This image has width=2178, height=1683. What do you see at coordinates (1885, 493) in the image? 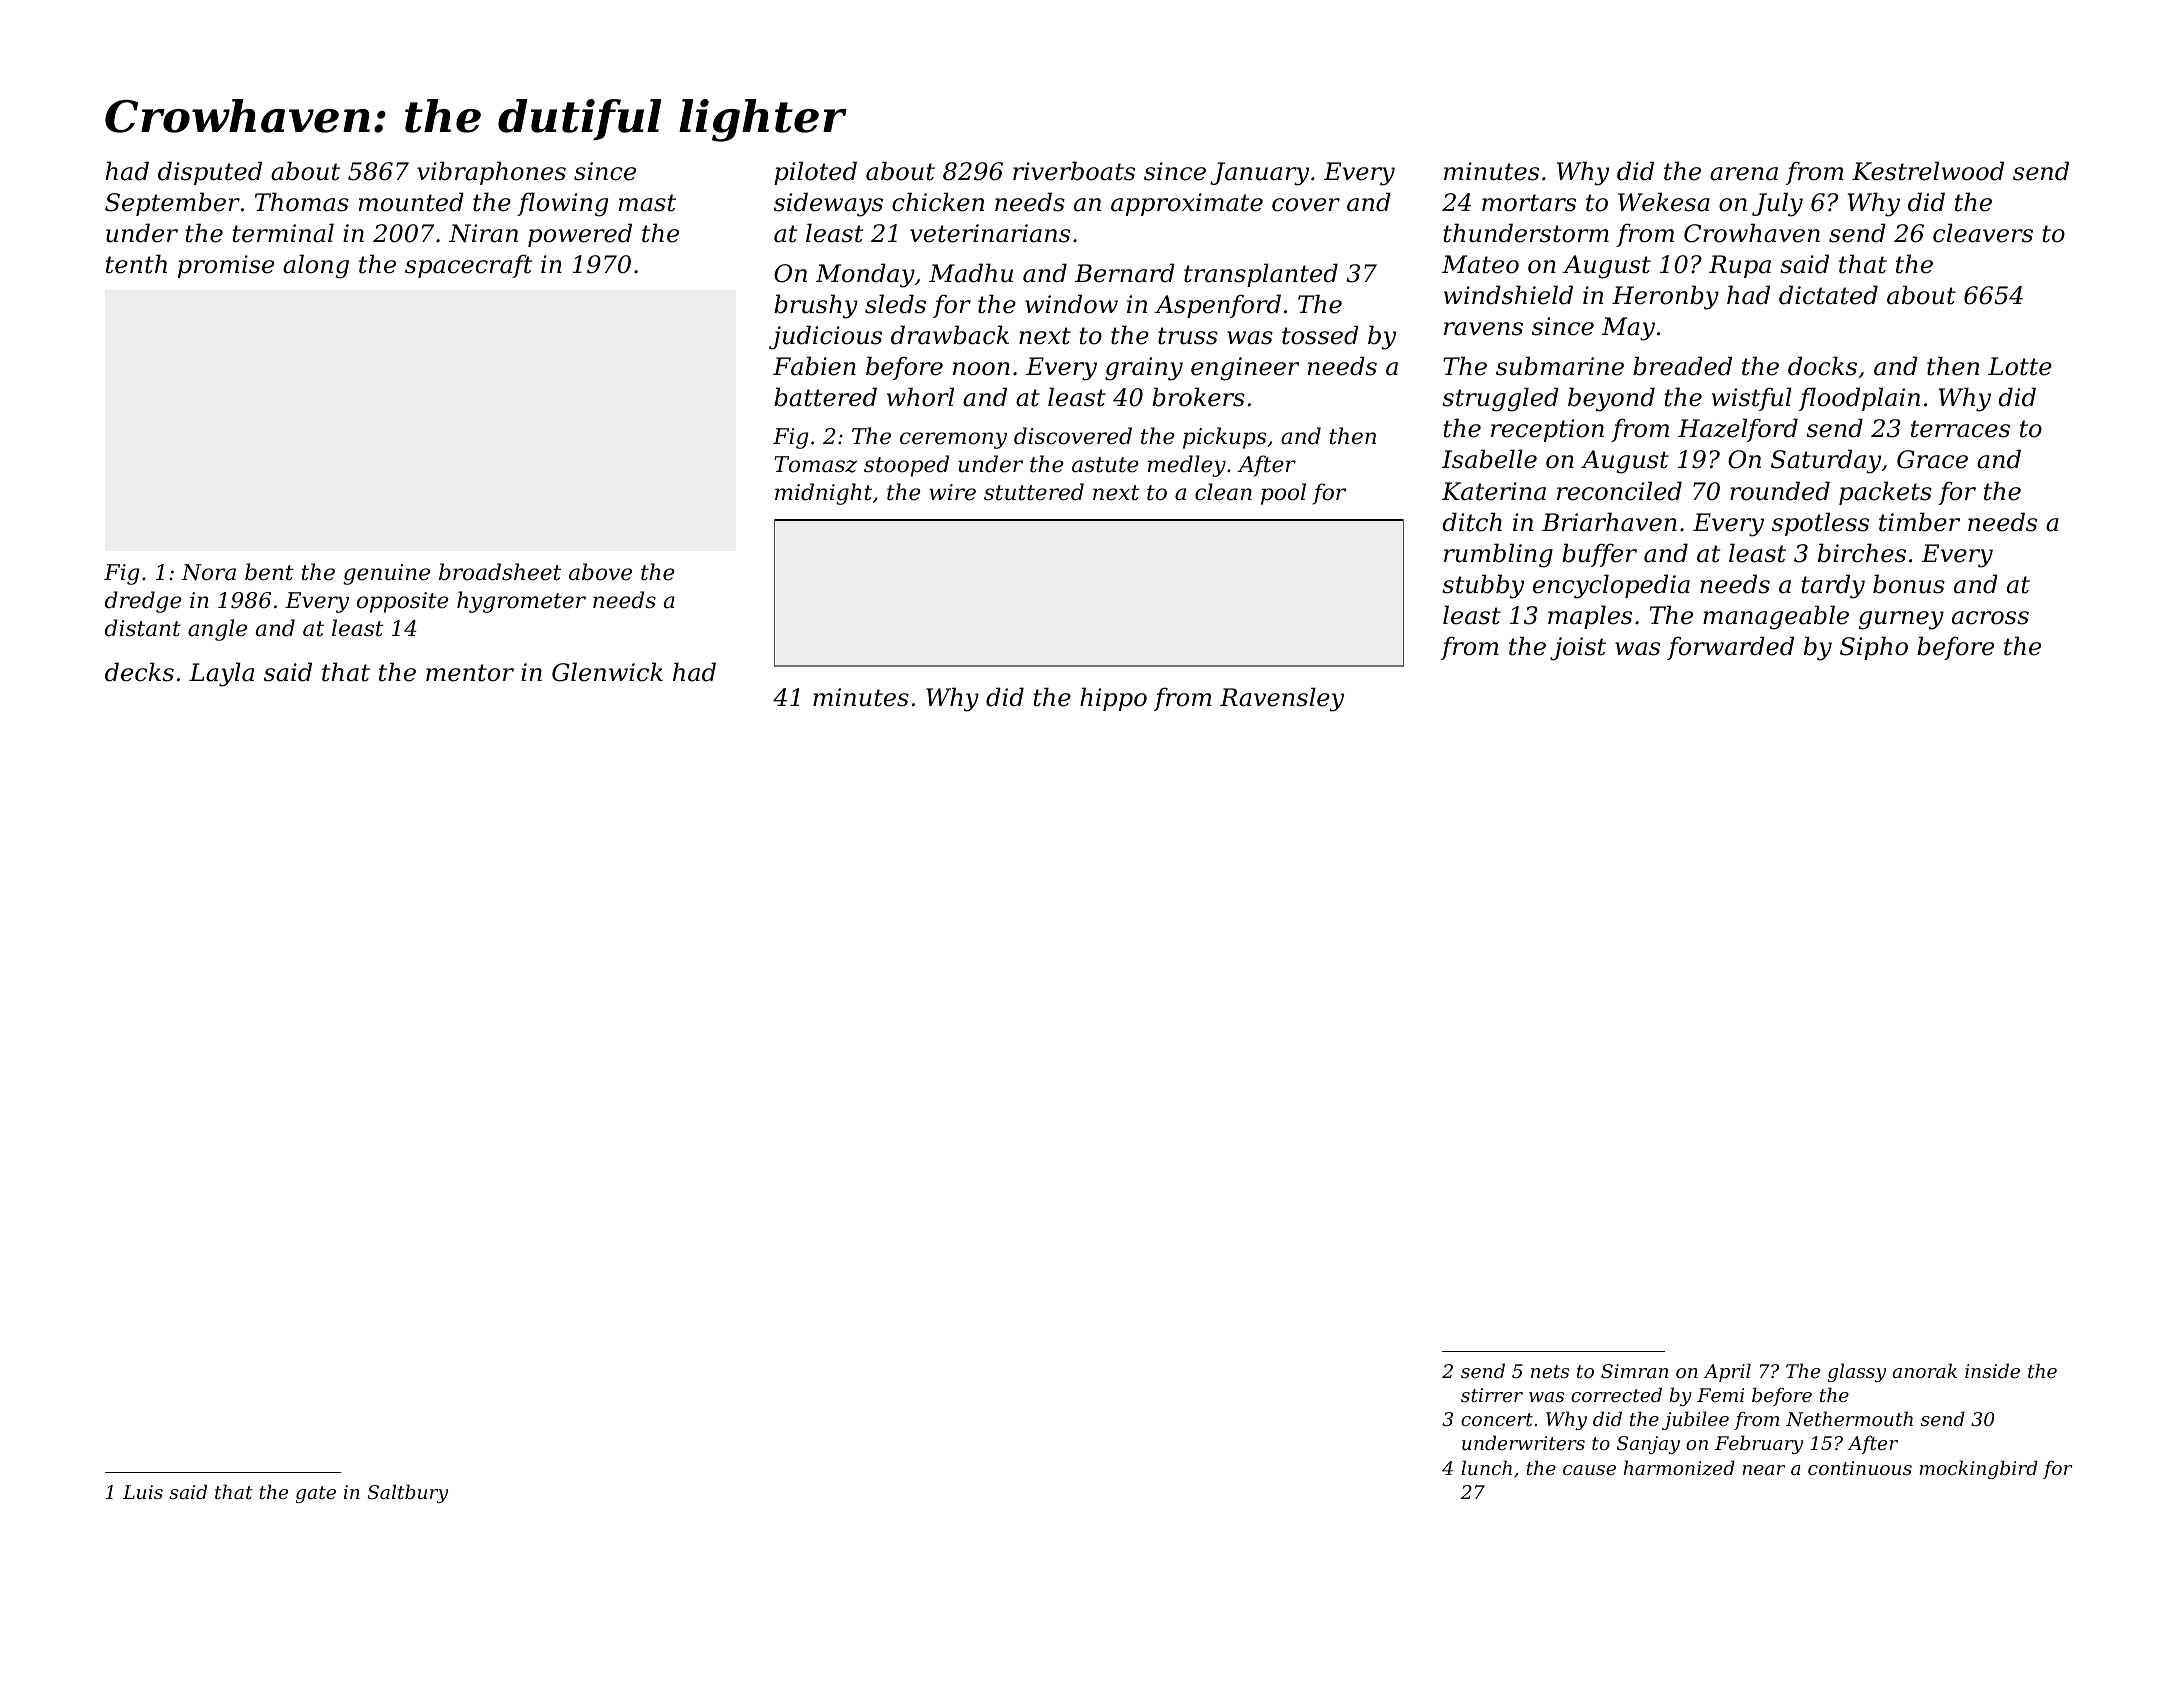
I see `packets` at bounding box center [1885, 493].
